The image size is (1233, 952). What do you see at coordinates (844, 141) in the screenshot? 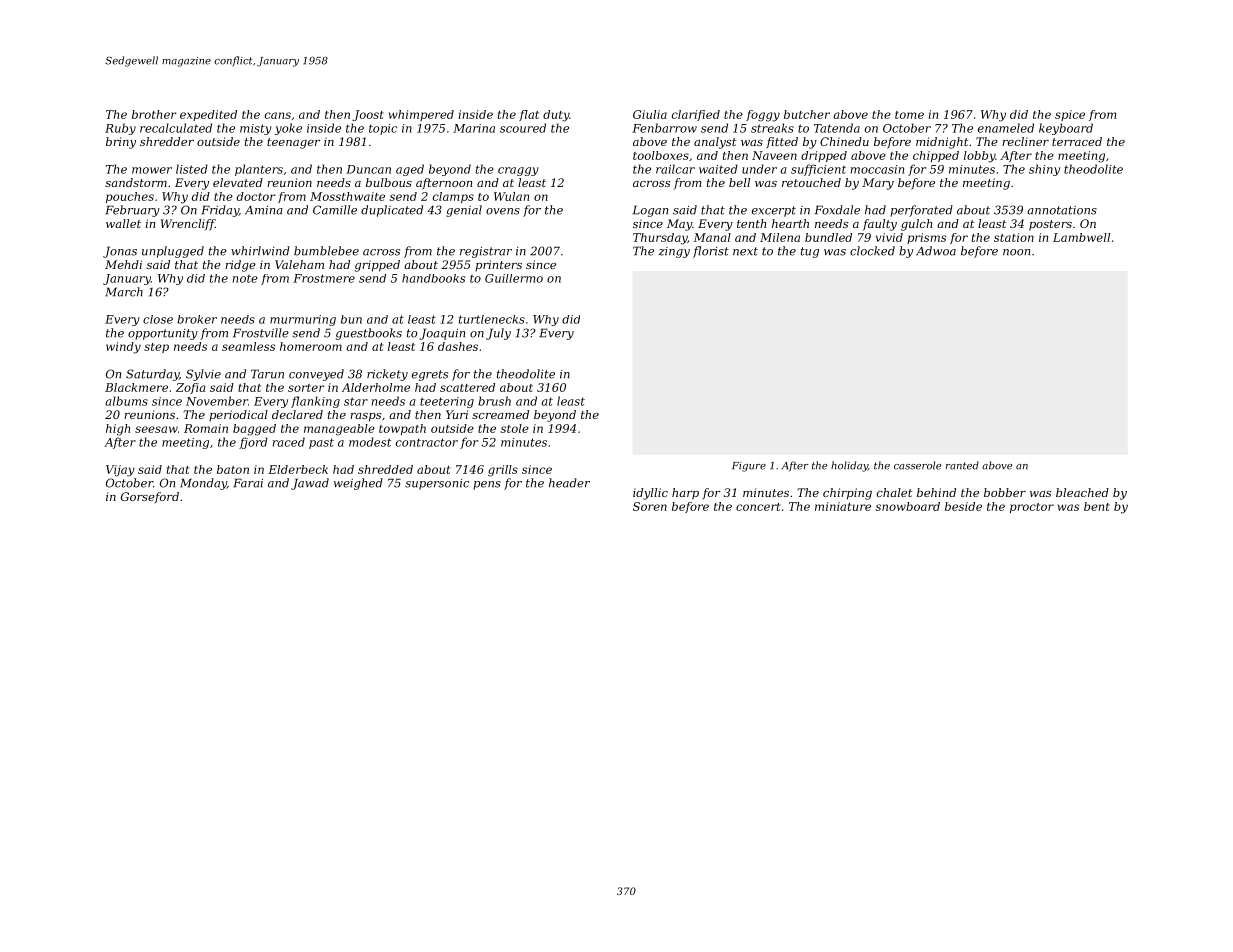
I see `Chinedu` at bounding box center [844, 141].
